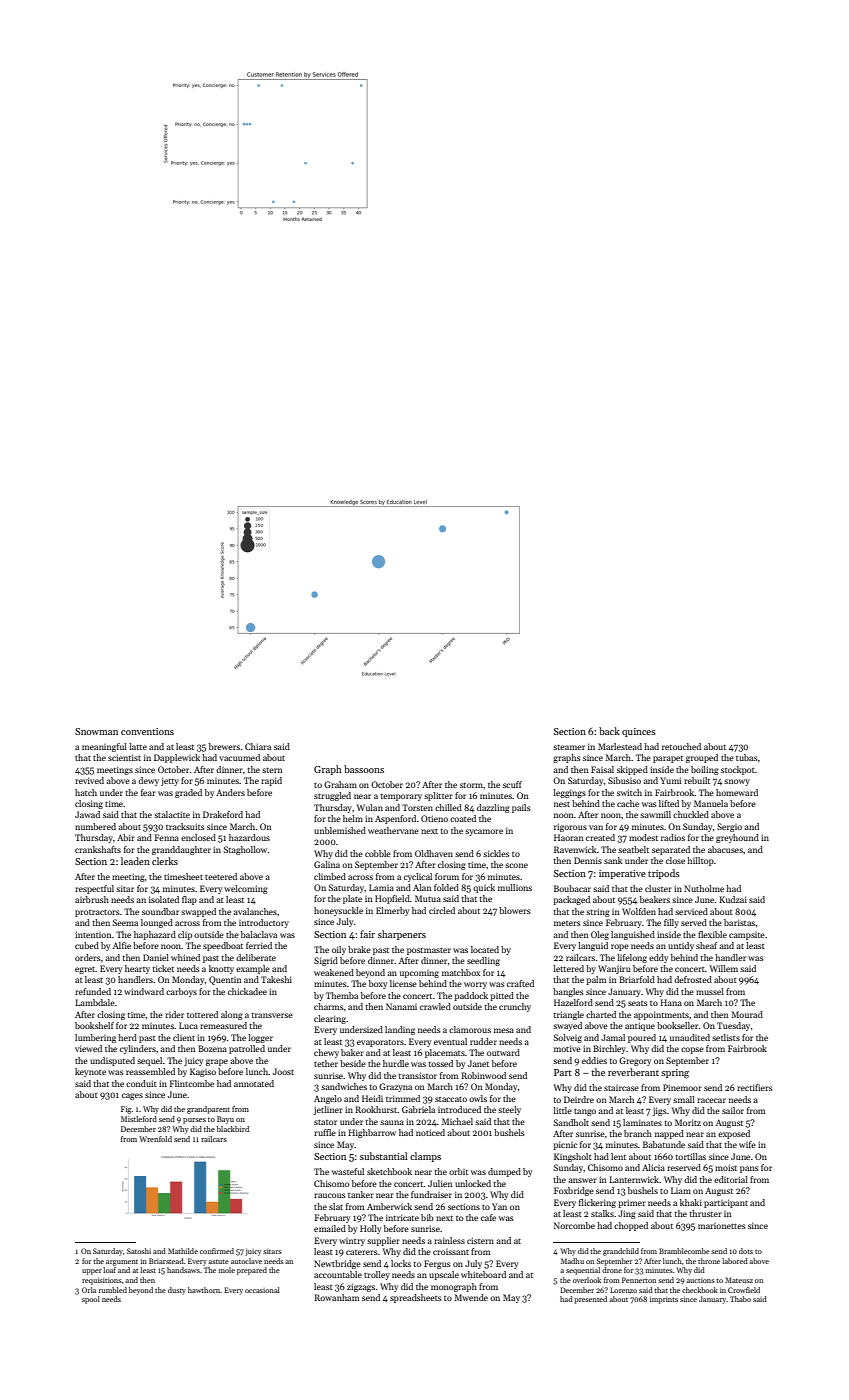 The width and height of the image is (849, 1400). Describe the element at coordinates (588, 860) in the image. I see `Dennis` at that location.
